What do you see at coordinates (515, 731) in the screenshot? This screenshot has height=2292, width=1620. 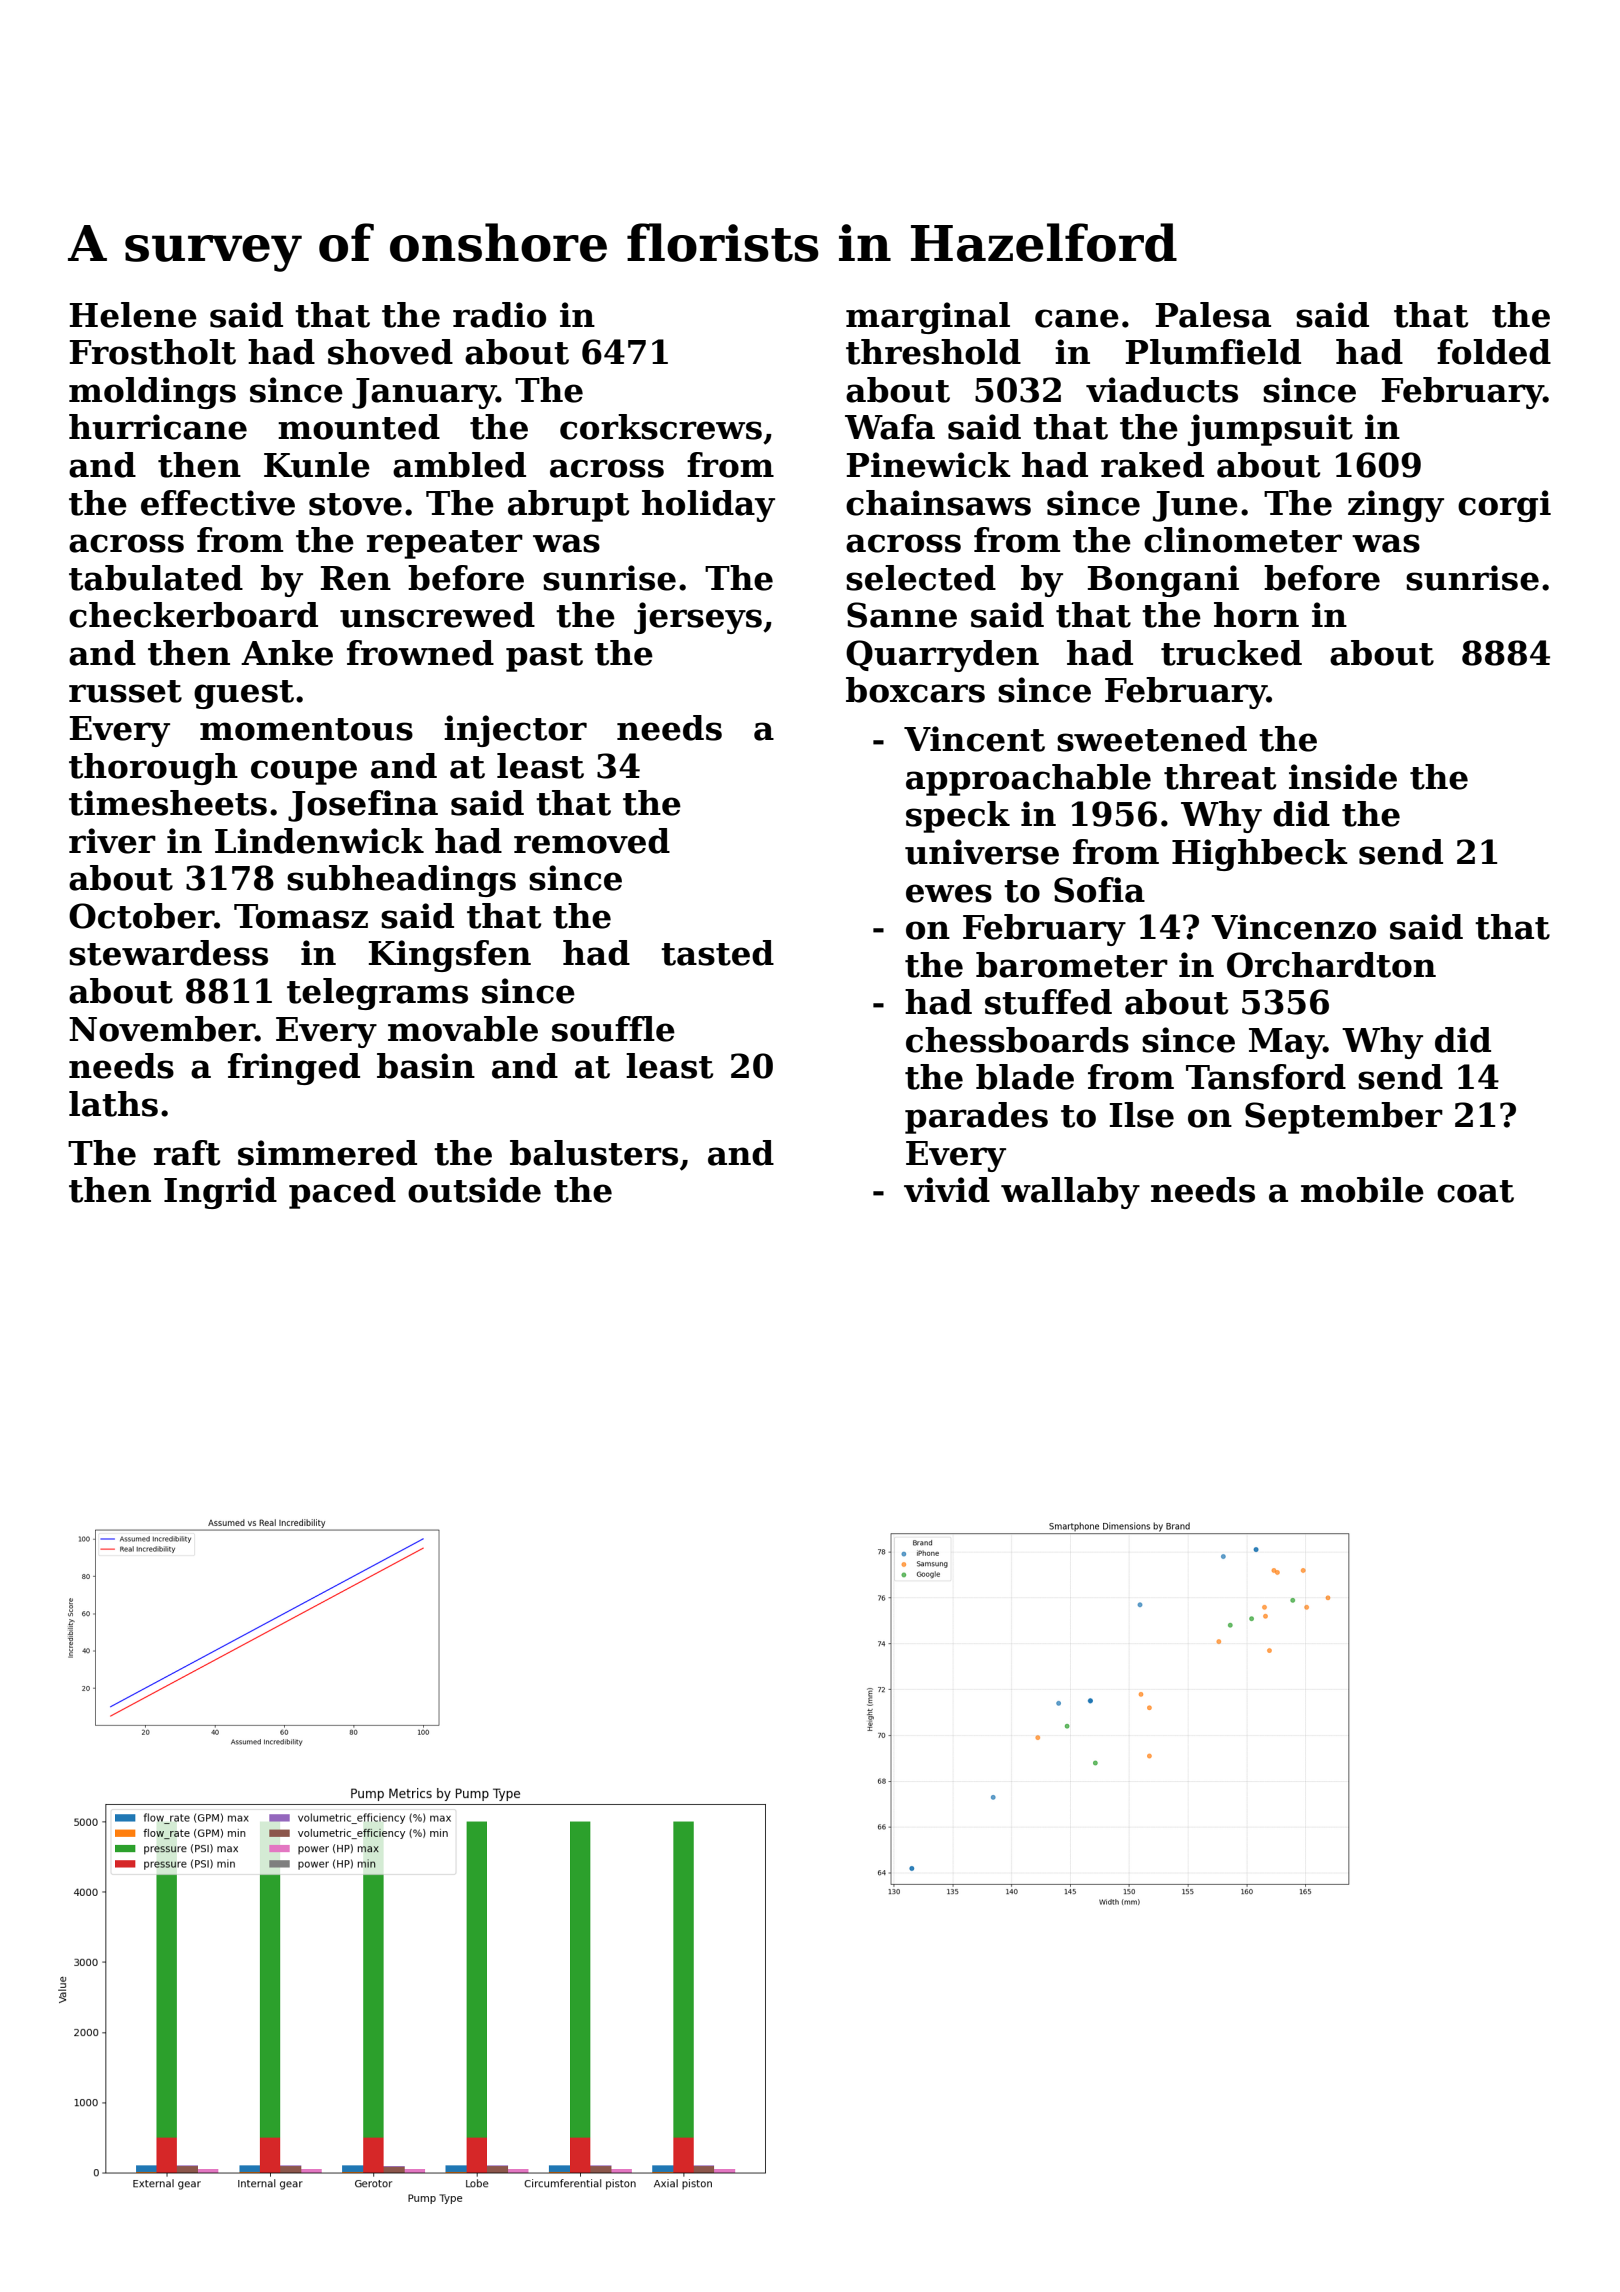 I see `injector` at bounding box center [515, 731].
